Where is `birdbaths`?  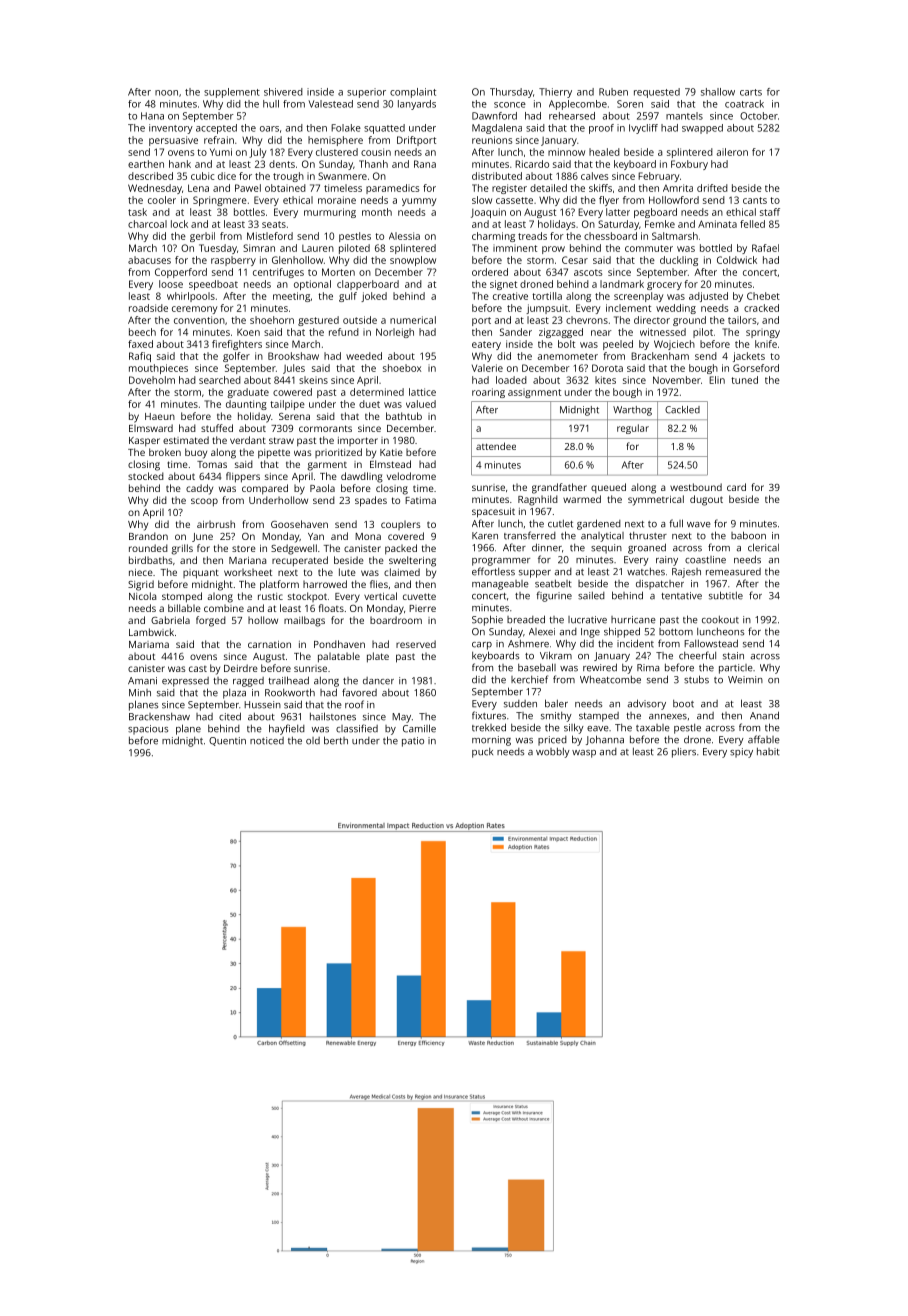
birdbaths is located at coordinates (150, 560).
